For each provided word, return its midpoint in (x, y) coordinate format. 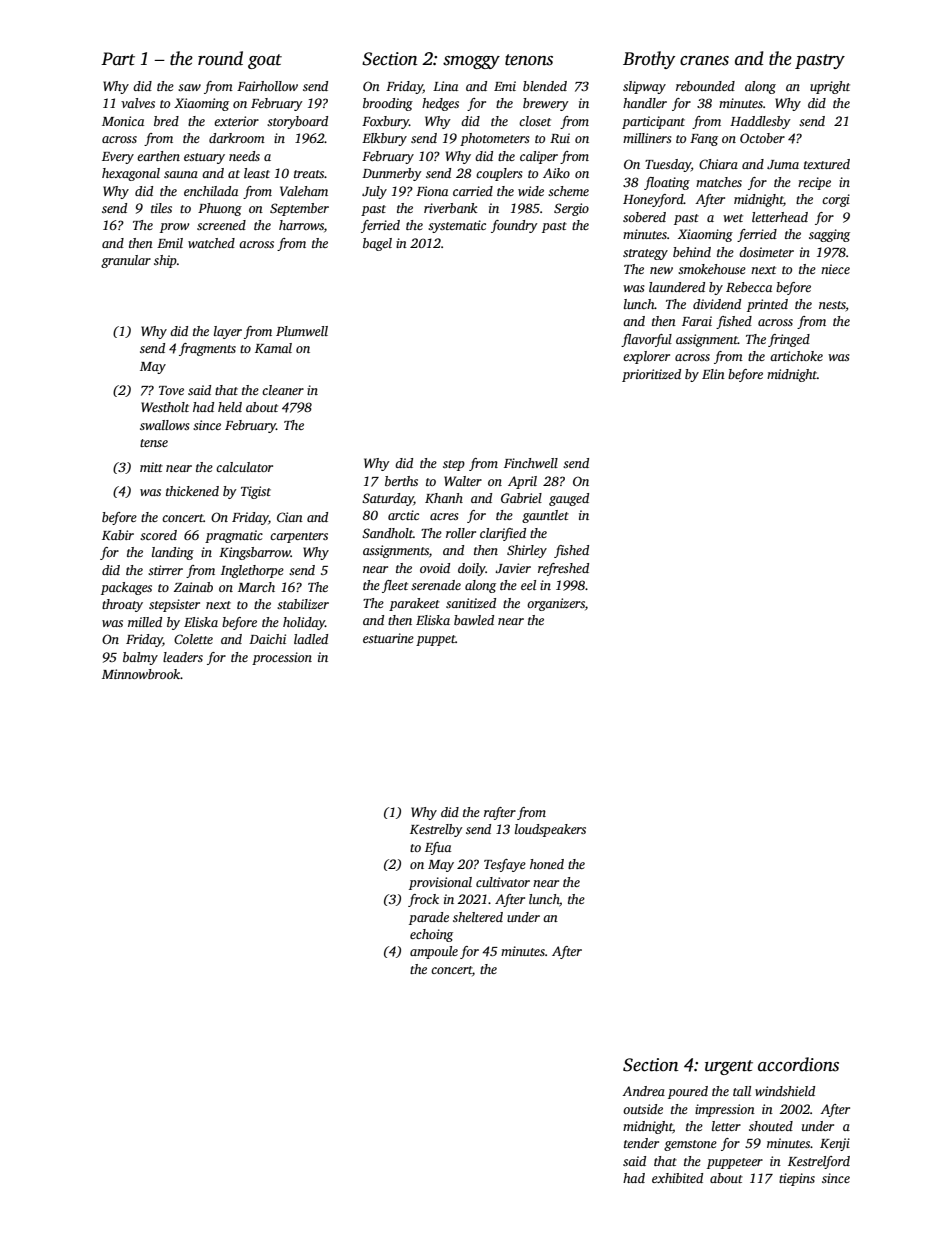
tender (641, 1143)
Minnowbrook (141, 674)
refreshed (563, 569)
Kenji (835, 1144)
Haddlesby (760, 122)
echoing (431, 935)
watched (211, 243)
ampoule (434, 952)
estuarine (388, 638)
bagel (377, 244)
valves (138, 103)
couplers (499, 174)
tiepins (797, 1179)
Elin (713, 374)
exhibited (677, 1178)
